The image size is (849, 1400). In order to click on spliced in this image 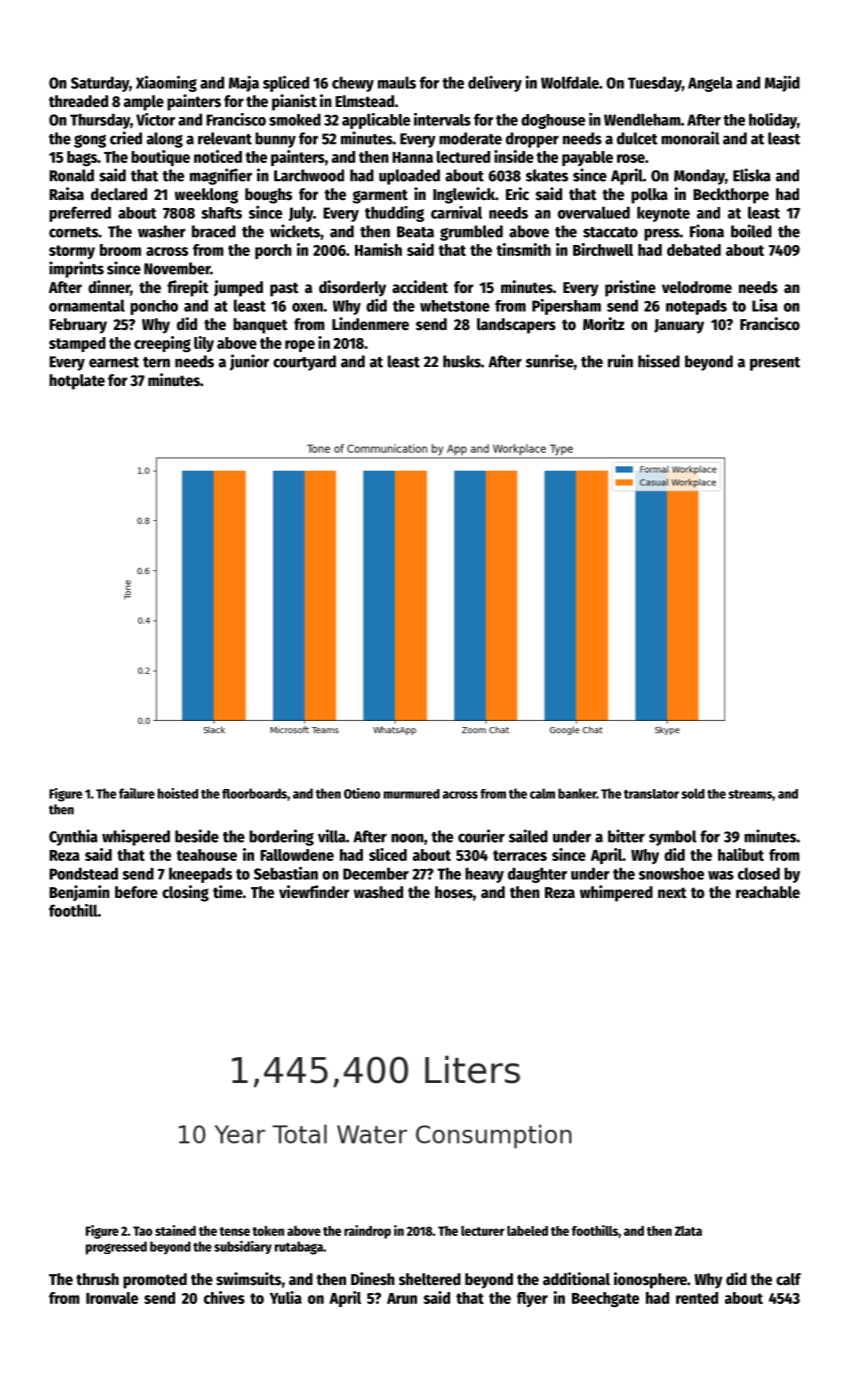, I will do `click(286, 84)`.
